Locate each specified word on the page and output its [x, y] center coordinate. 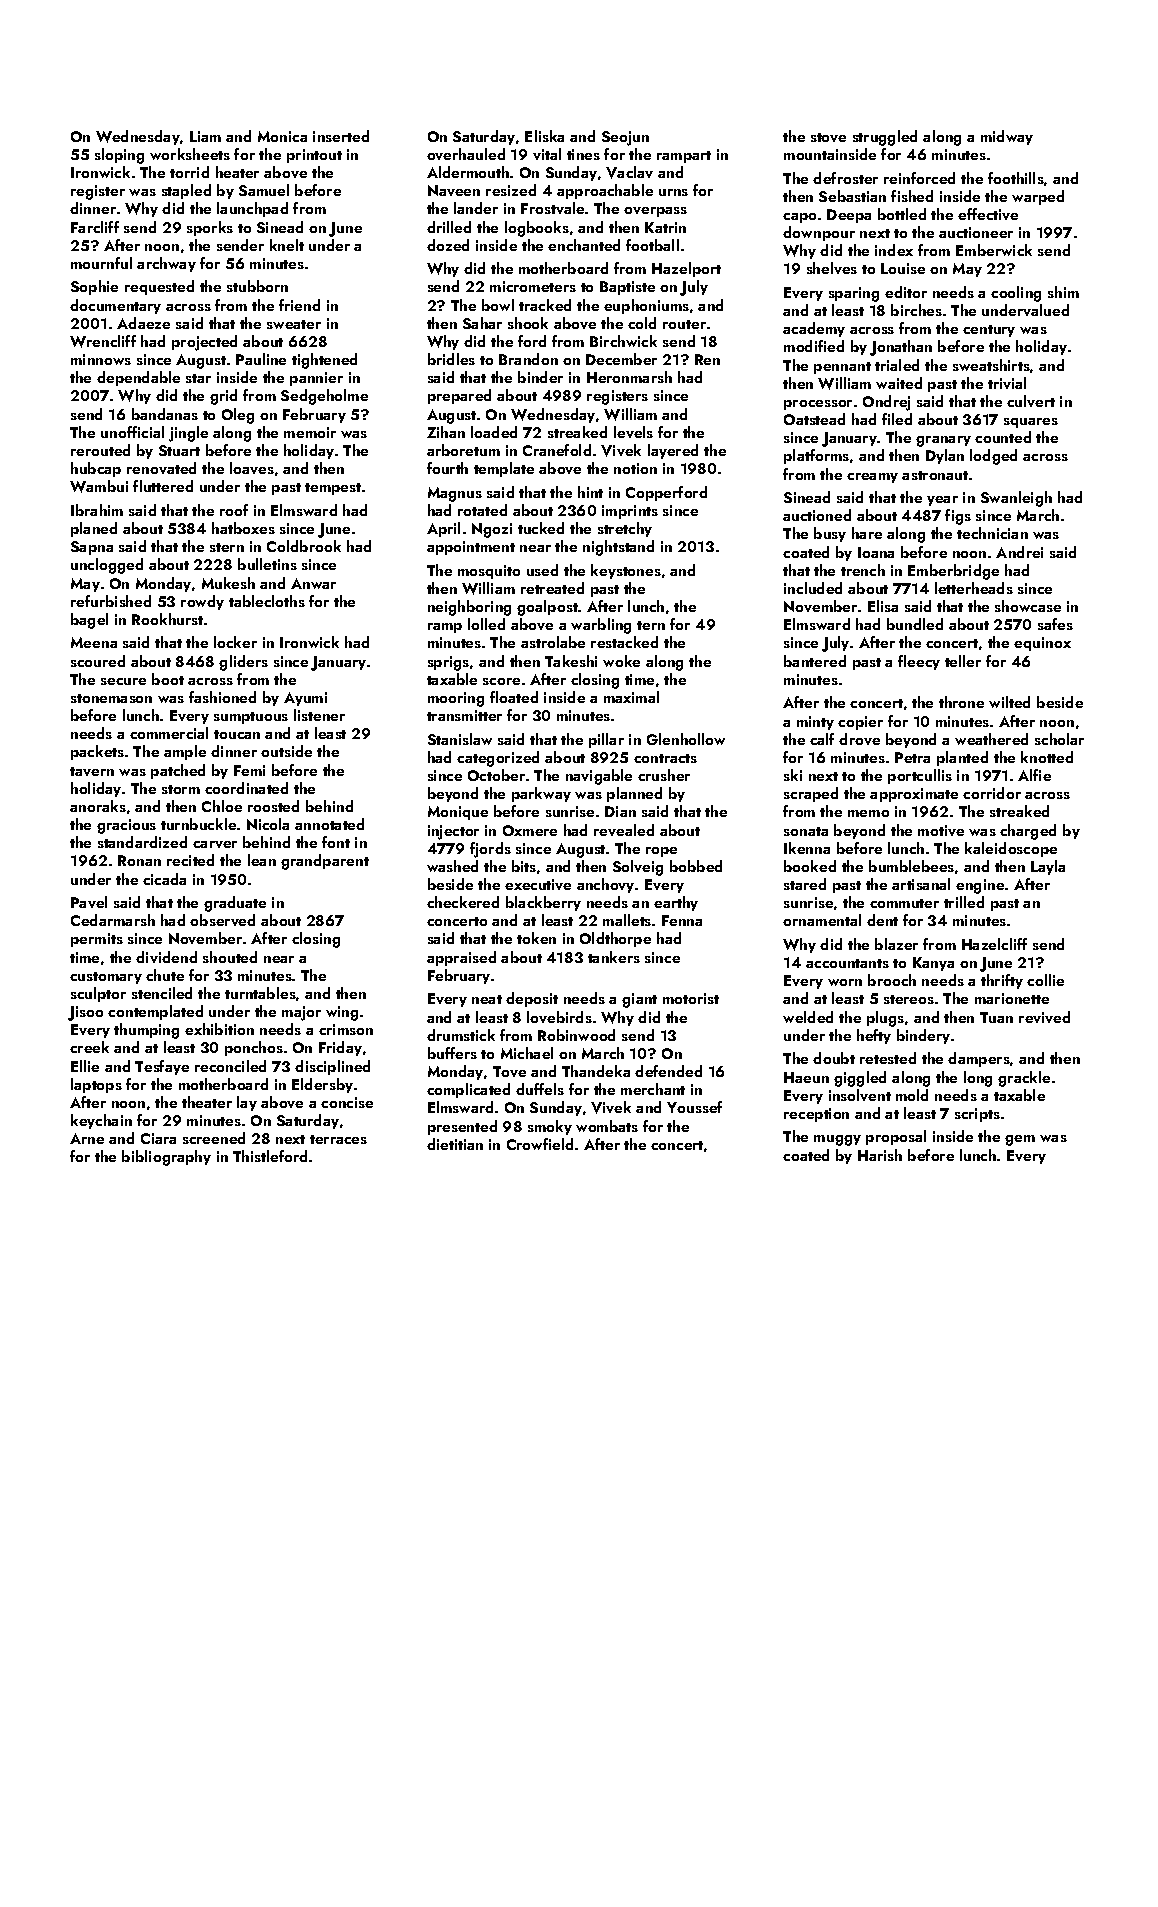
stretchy [625, 529]
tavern [92, 771]
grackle [1024, 1079]
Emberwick [994, 250]
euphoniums [646, 306]
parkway [541, 794]
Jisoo [85, 1013]
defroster [845, 178]
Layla [1048, 867]
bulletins [267, 564]
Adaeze [143, 323]
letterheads [974, 588]
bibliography [166, 1158]
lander [476, 208]
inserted [341, 136]
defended [668, 1071]
